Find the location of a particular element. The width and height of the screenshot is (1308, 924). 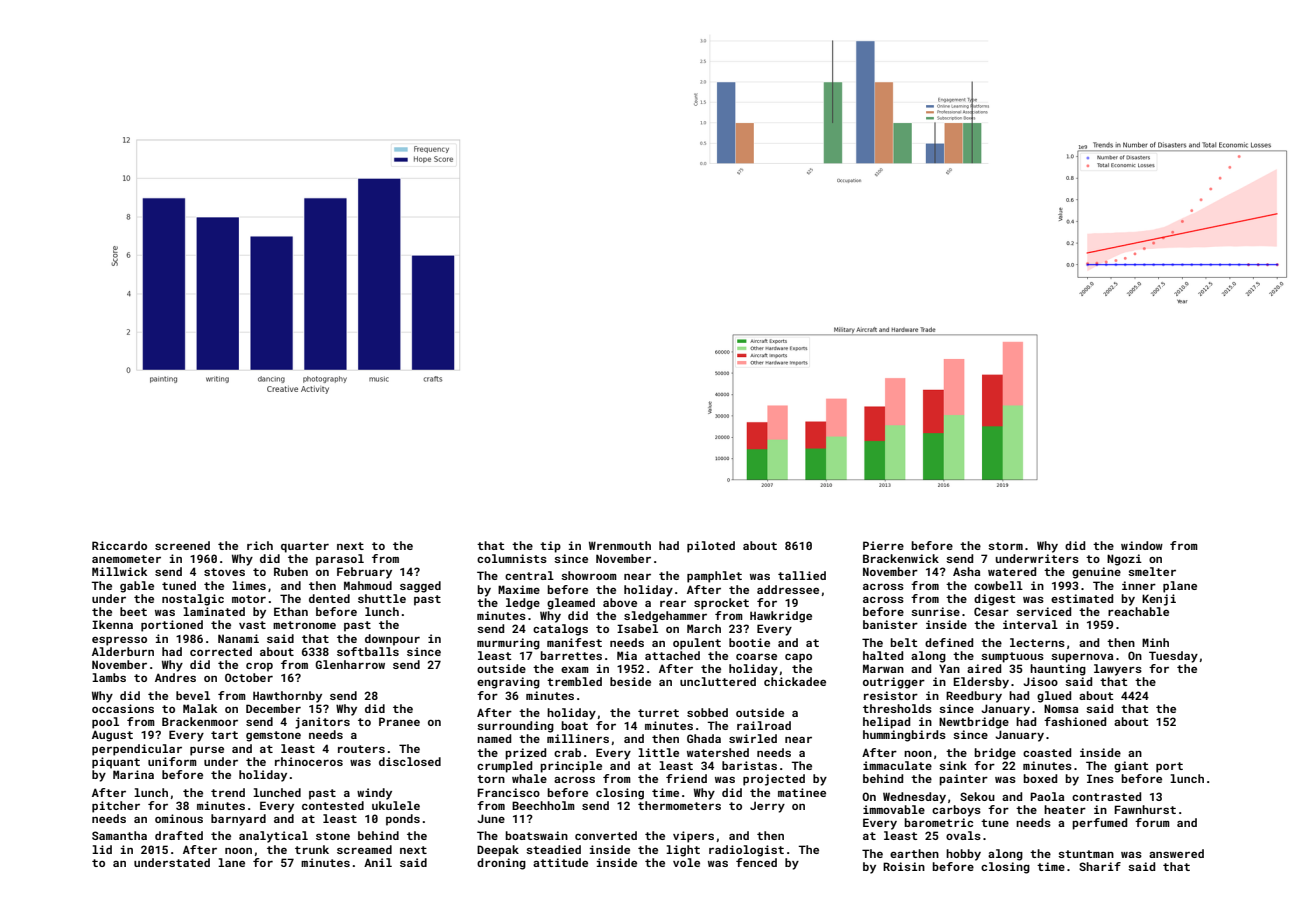

Beechholm is located at coordinates (543, 805).
